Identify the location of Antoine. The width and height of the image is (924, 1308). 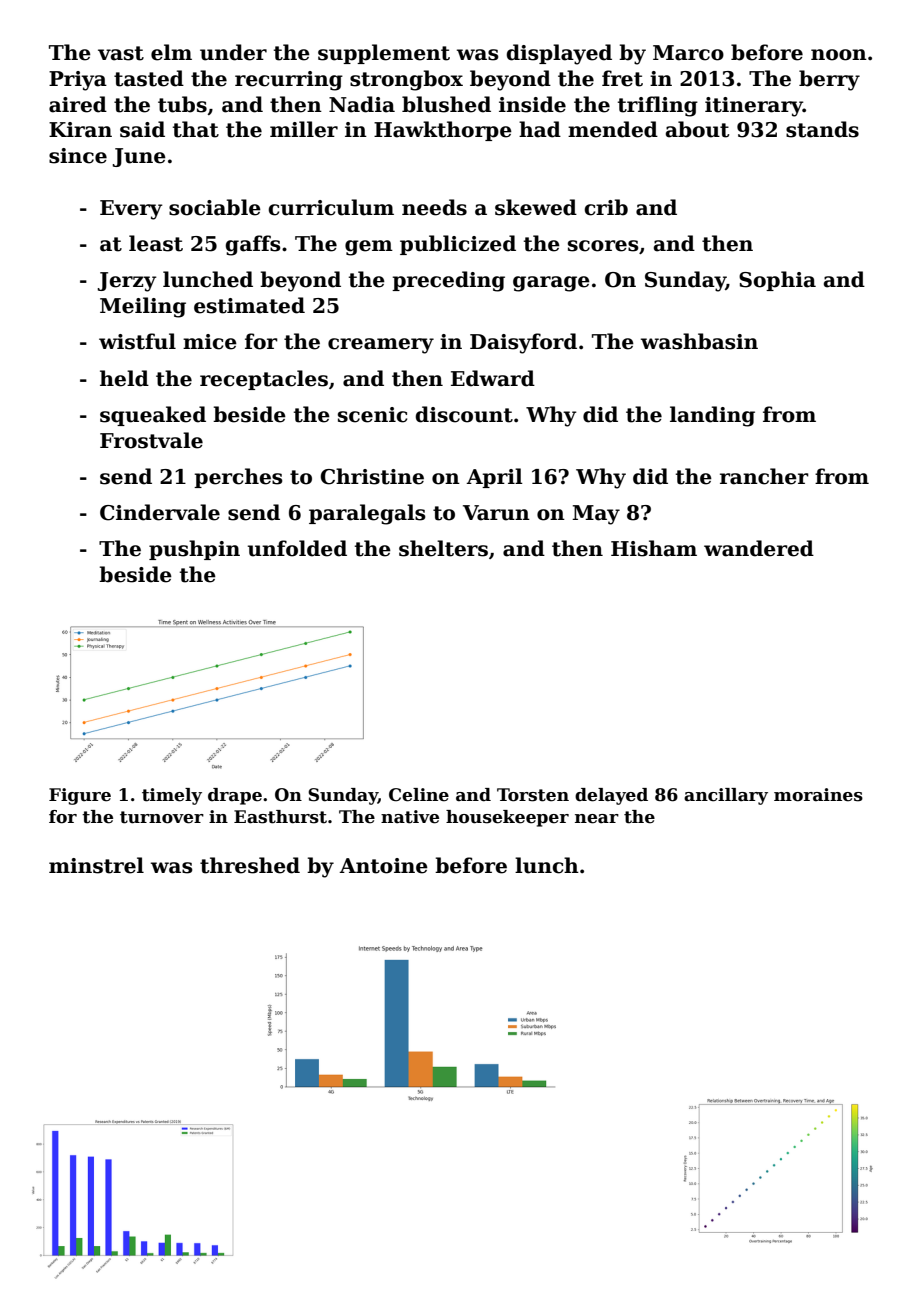
(383, 866).
